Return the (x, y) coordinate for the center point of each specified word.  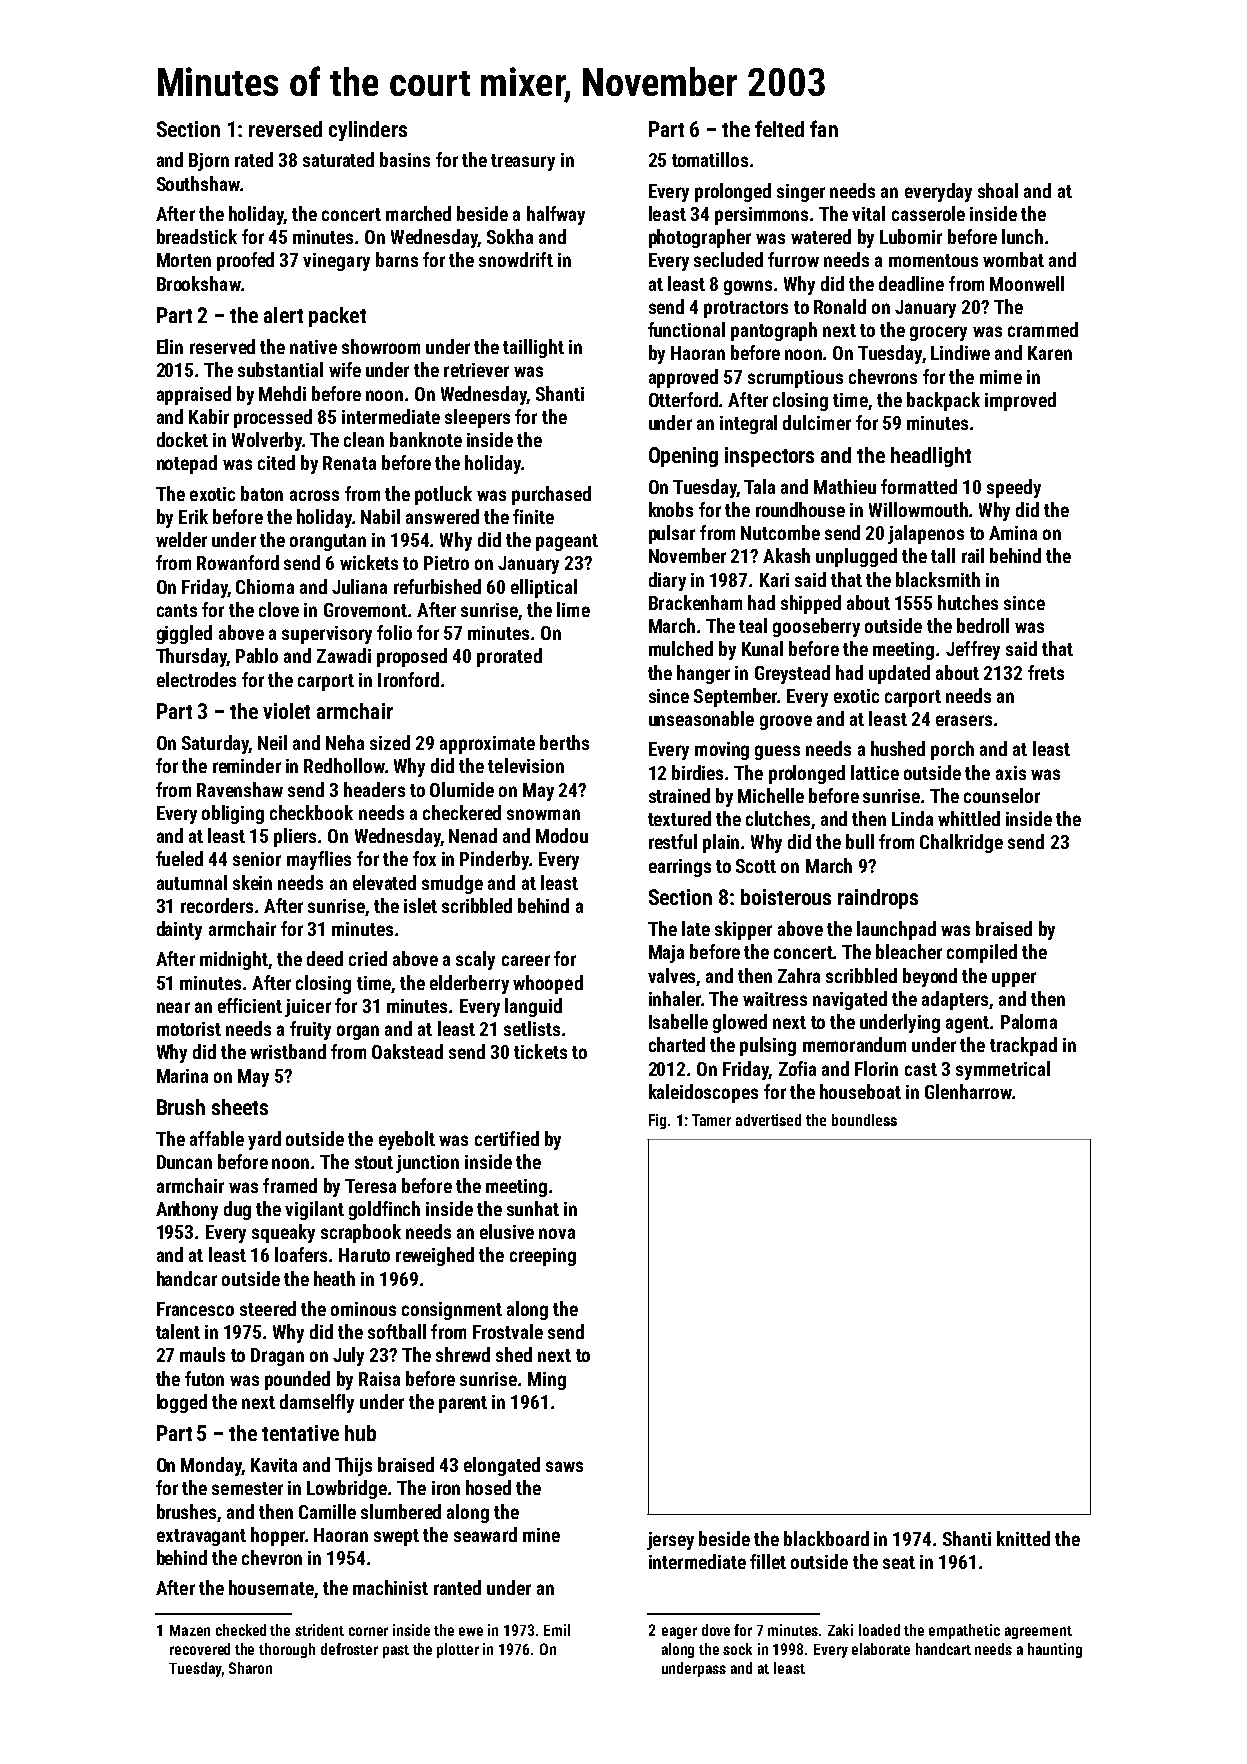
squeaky (283, 1233)
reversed (285, 129)
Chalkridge (961, 843)
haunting (1055, 1650)
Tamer (711, 1120)
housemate (271, 1587)
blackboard (826, 1538)
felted (779, 128)
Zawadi (344, 655)
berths (564, 742)
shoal (998, 190)
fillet (768, 1561)
